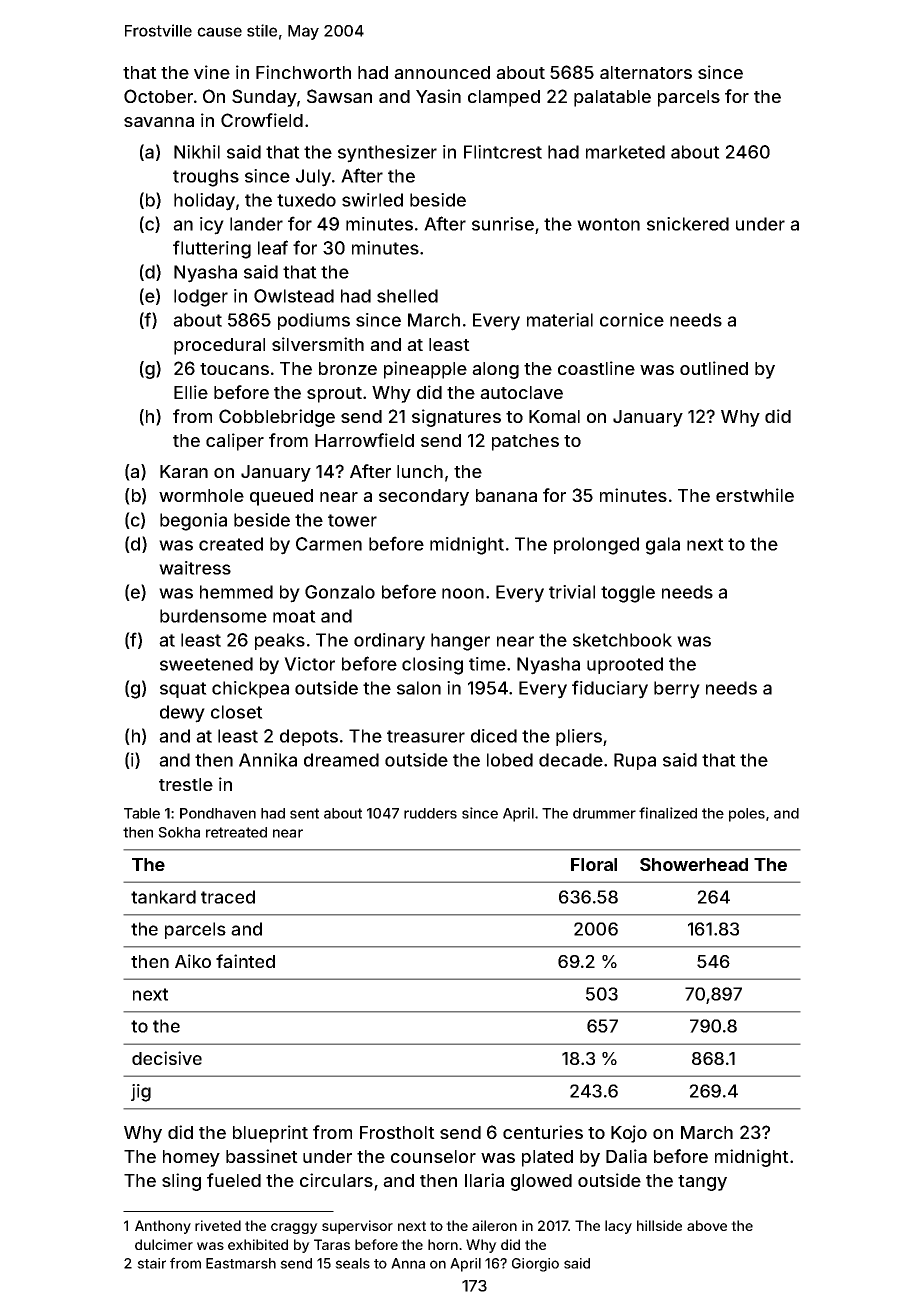  I want to click on Frostholt, so click(397, 1132).
